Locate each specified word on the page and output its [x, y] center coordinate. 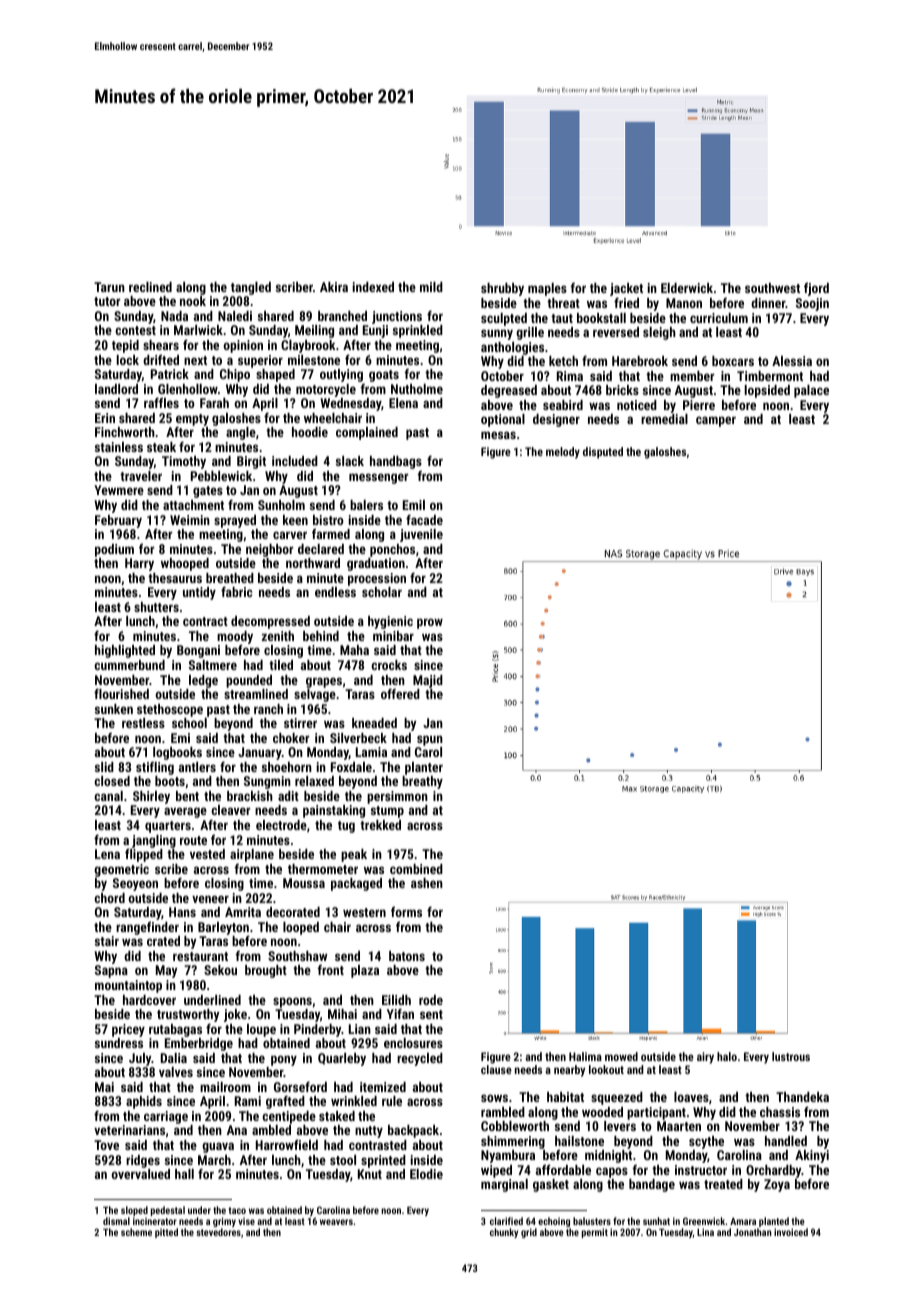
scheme [136, 1232]
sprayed [235, 521]
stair [107, 941]
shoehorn [287, 767]
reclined [150, 287]
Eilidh [396, 1000]
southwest [772, 288]
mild [431, 287]
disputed [603, 453]
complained [367, 433]
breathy [422, 782]
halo [727, 1056]
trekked [380, 825]
